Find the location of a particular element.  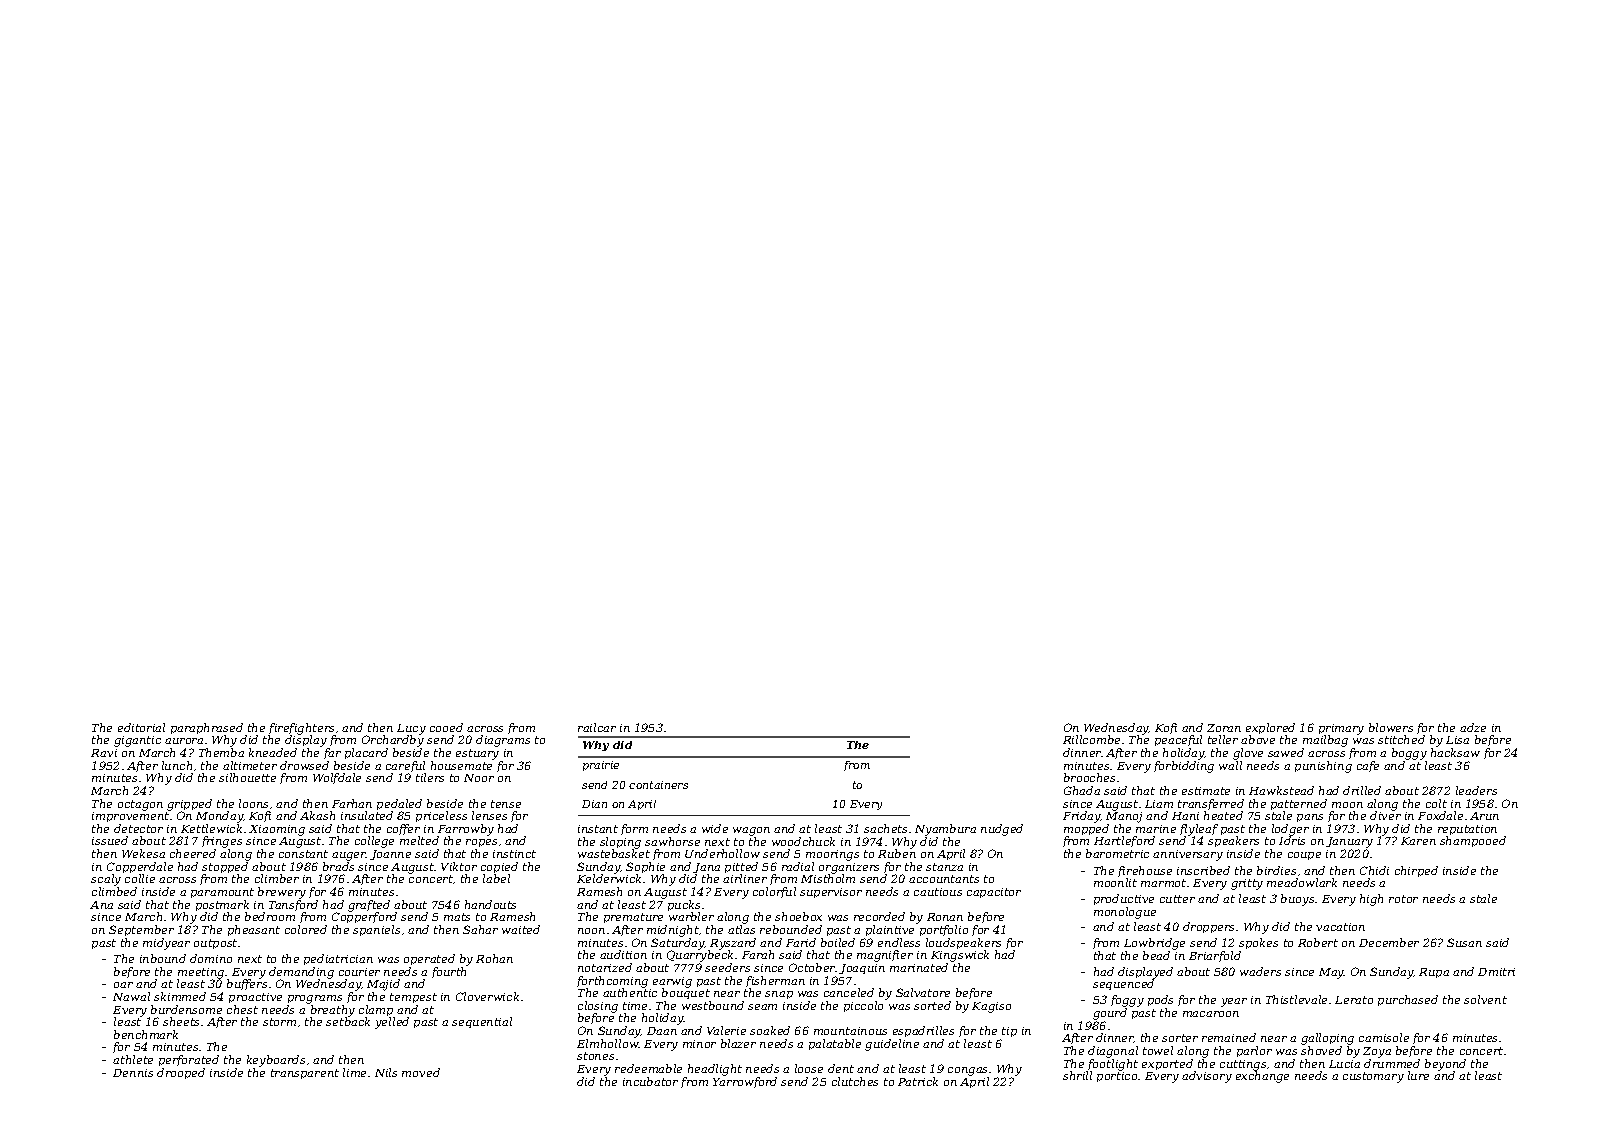

October is located at coordinates (812, 967).
